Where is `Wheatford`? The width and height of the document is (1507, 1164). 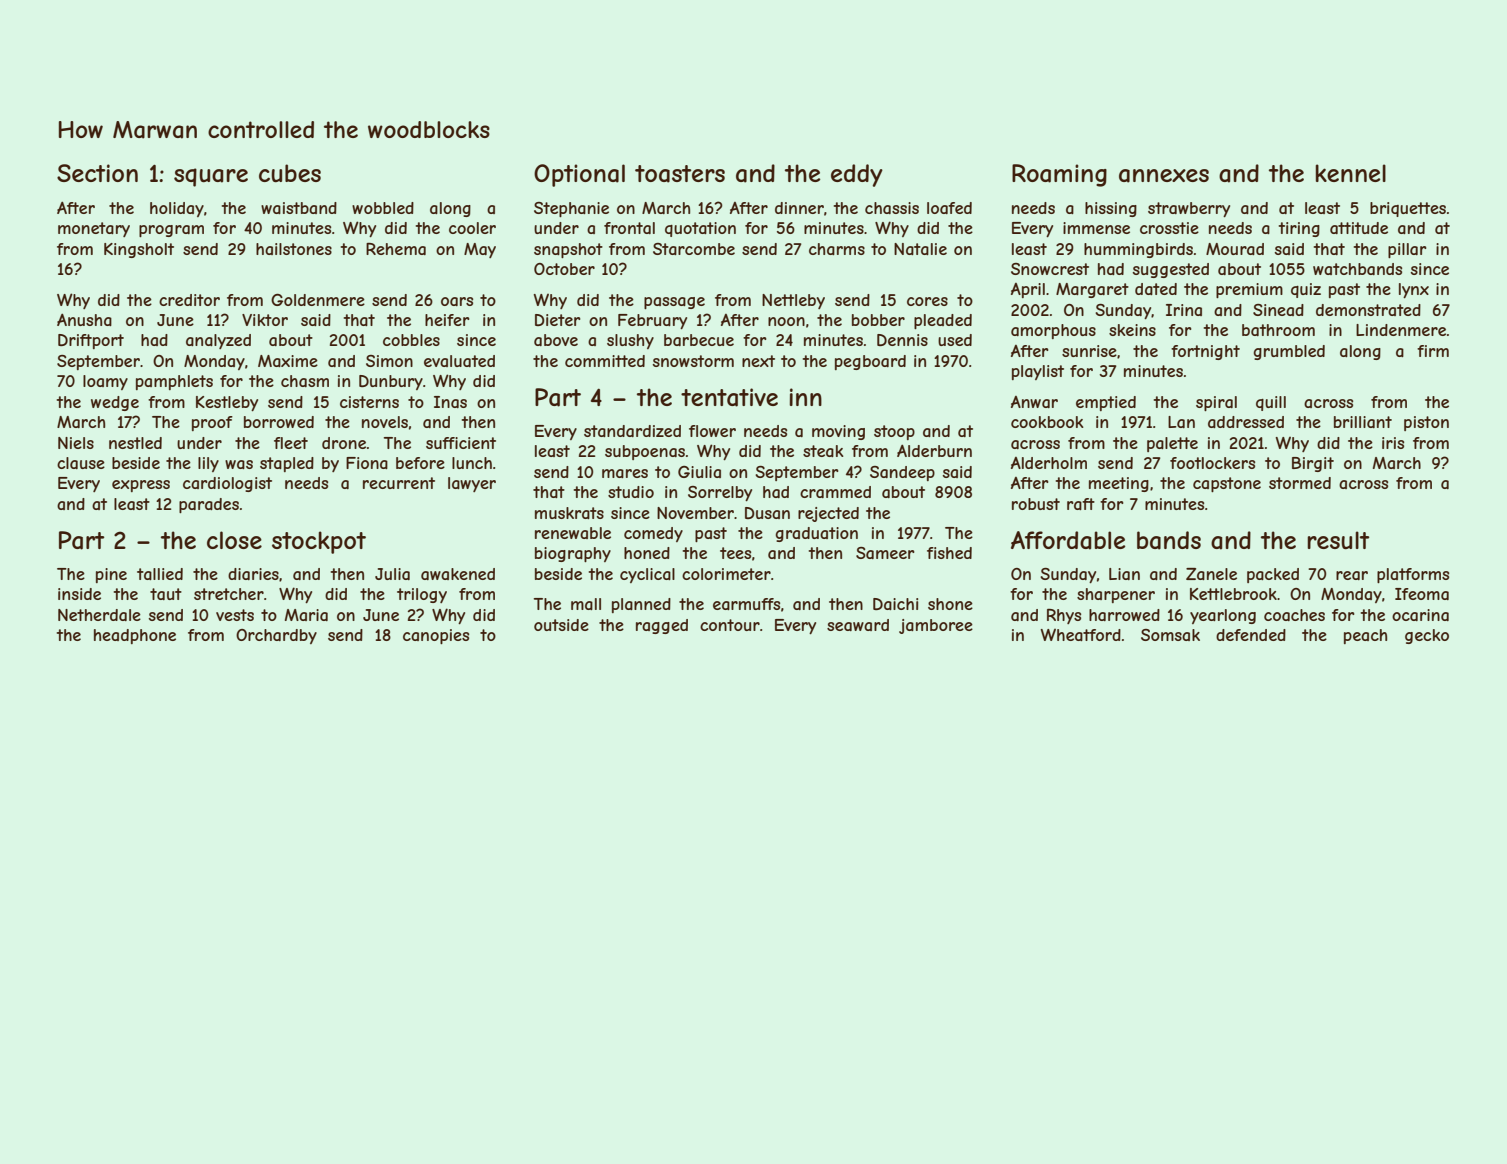 Wheatford is located at coordinates (1081, 635).
